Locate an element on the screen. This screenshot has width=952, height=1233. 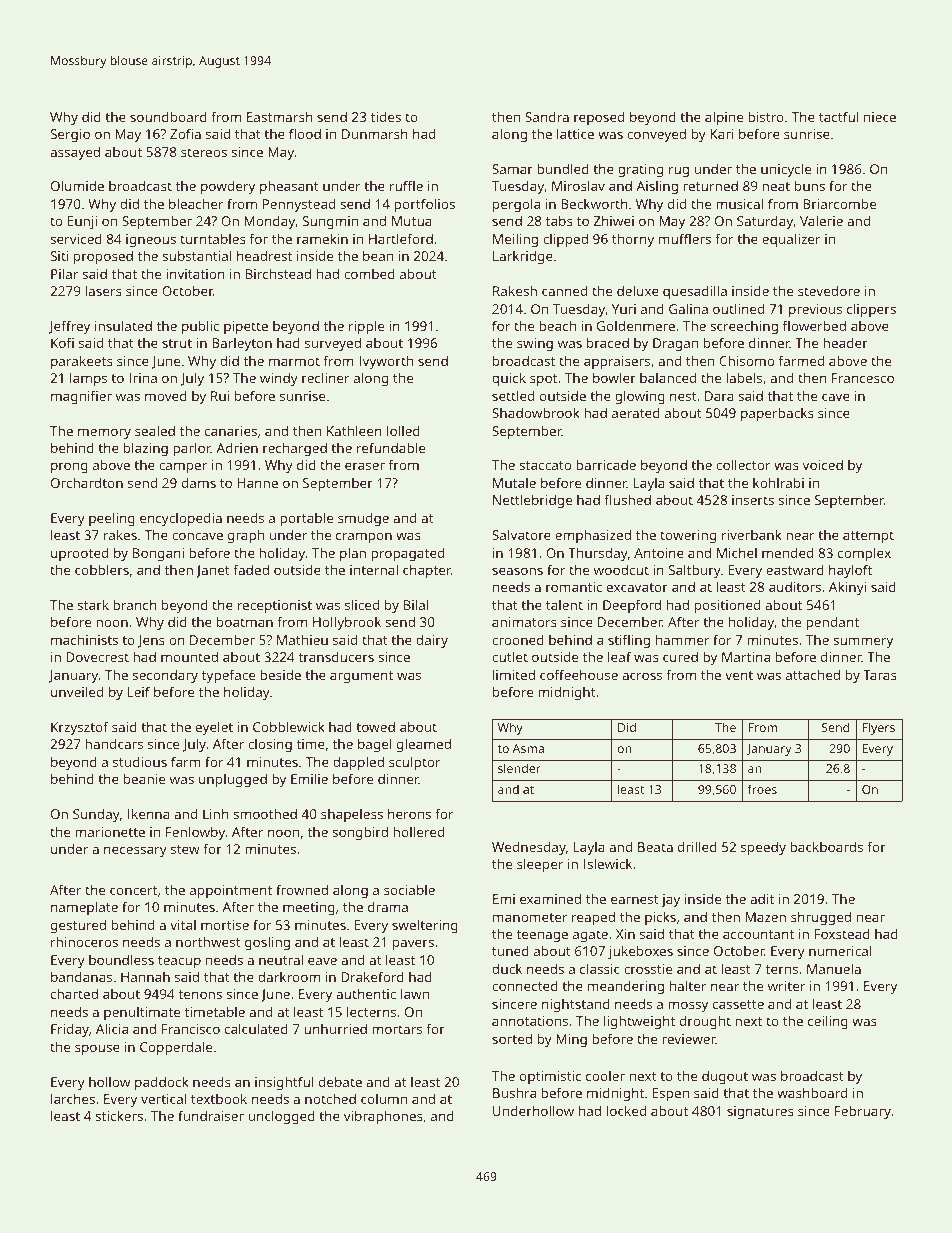
smudge is located at coordinates (363, 519).
